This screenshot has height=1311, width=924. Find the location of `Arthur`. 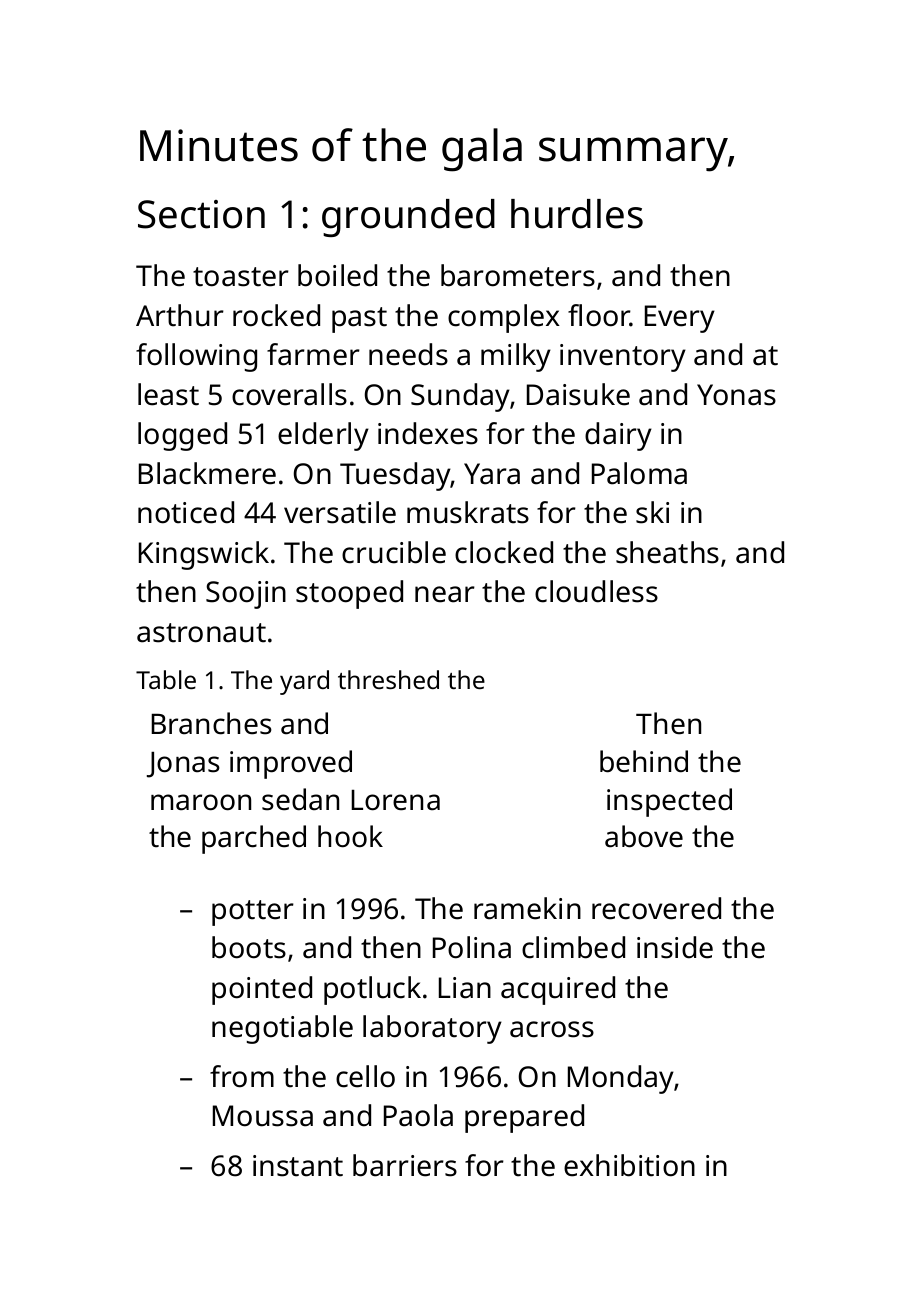

Arthur is located at coordinates (180, 315).
